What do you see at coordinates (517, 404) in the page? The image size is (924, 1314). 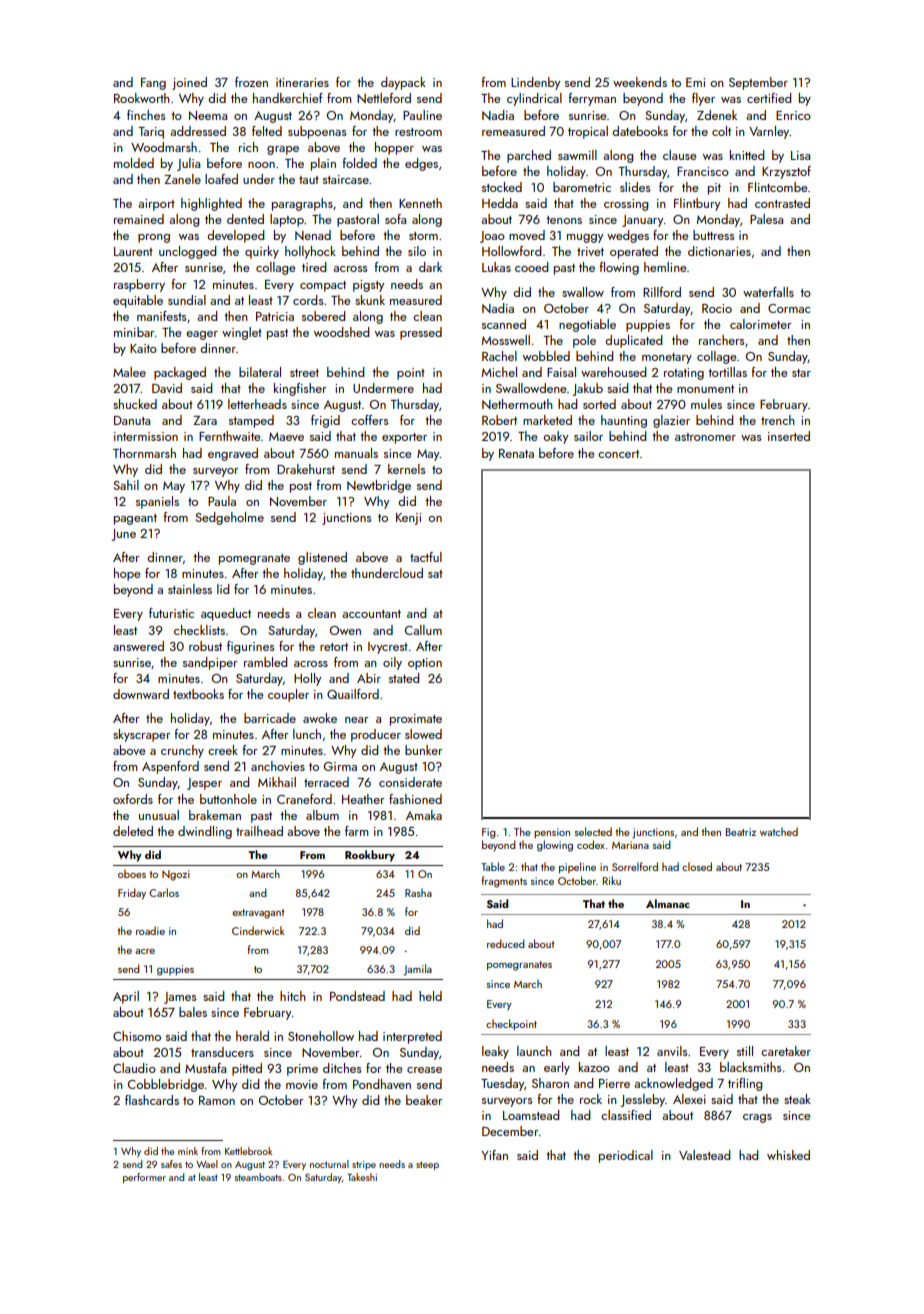 I see `Nethermouth` at bounding box center [517, 404].
